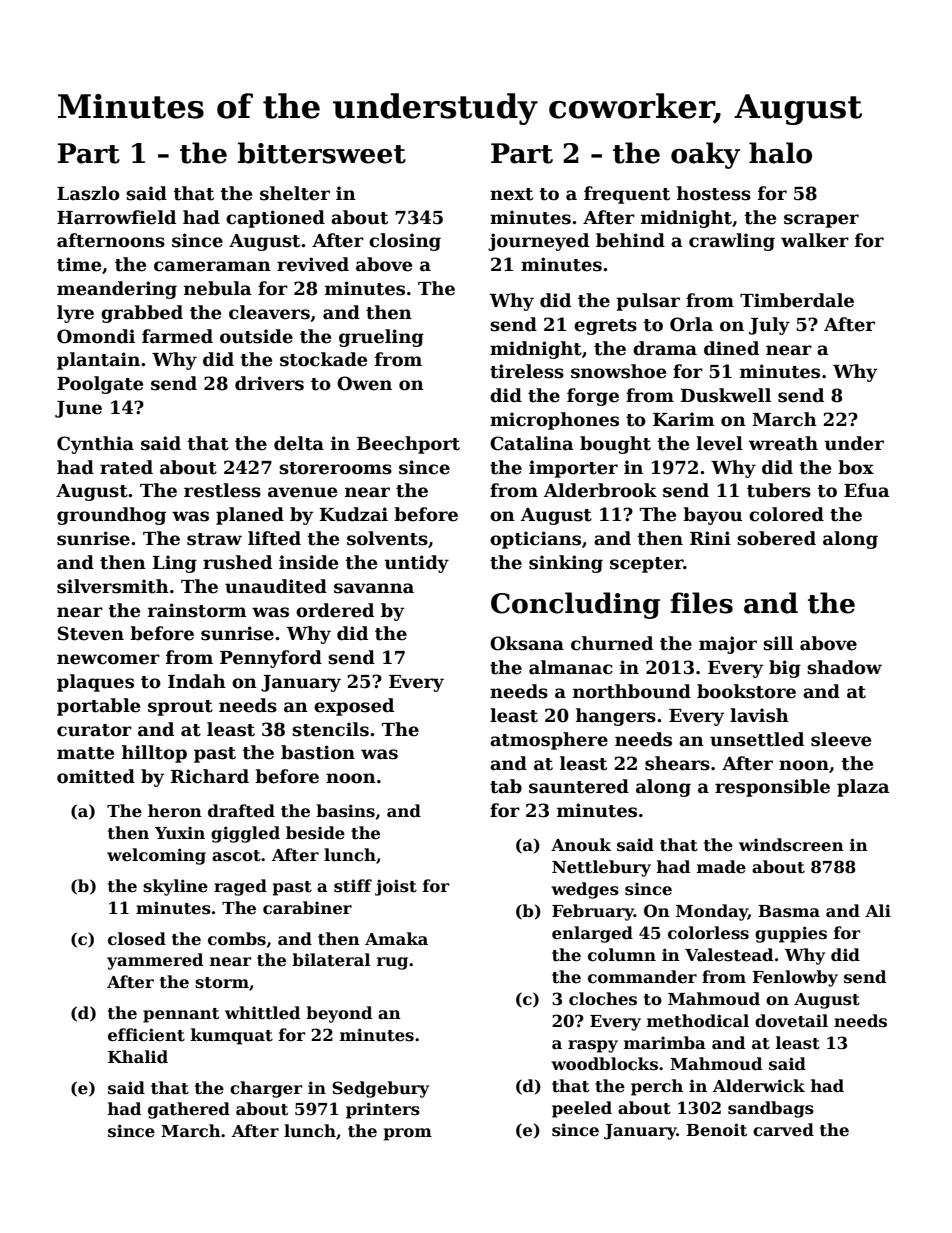 Image resolution: width=952 pixels, height=1233 pixels. What do you see at coordinates (396, 938) in the page?
I see `Amaka` at bounding box center [396, 938].
